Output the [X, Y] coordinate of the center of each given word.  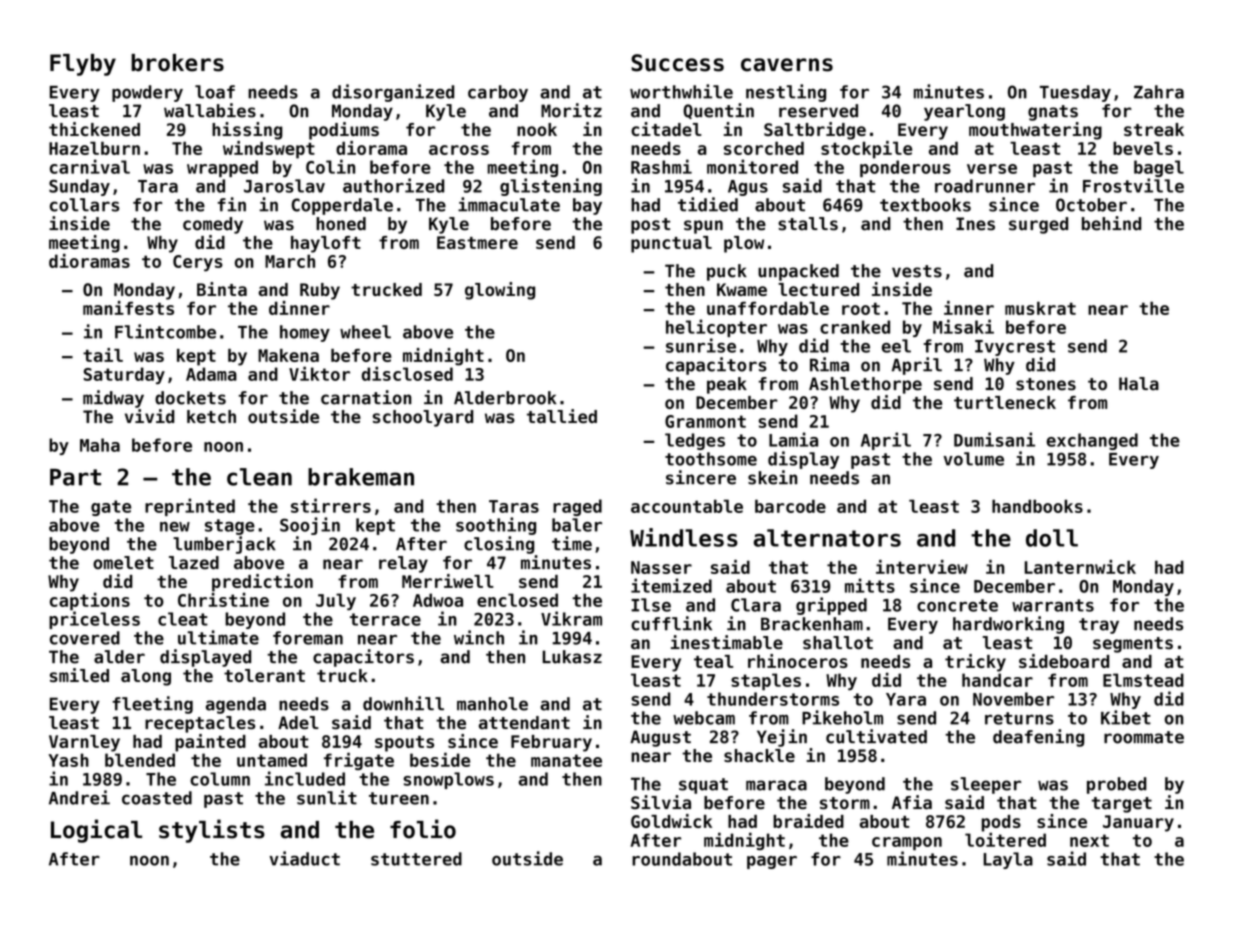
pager [772, 862]
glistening [551, 187]
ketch [211, 416]
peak [727, 385]
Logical [96, 831]
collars [84, 205]
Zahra [1159, 92]
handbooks [1037, 506]
